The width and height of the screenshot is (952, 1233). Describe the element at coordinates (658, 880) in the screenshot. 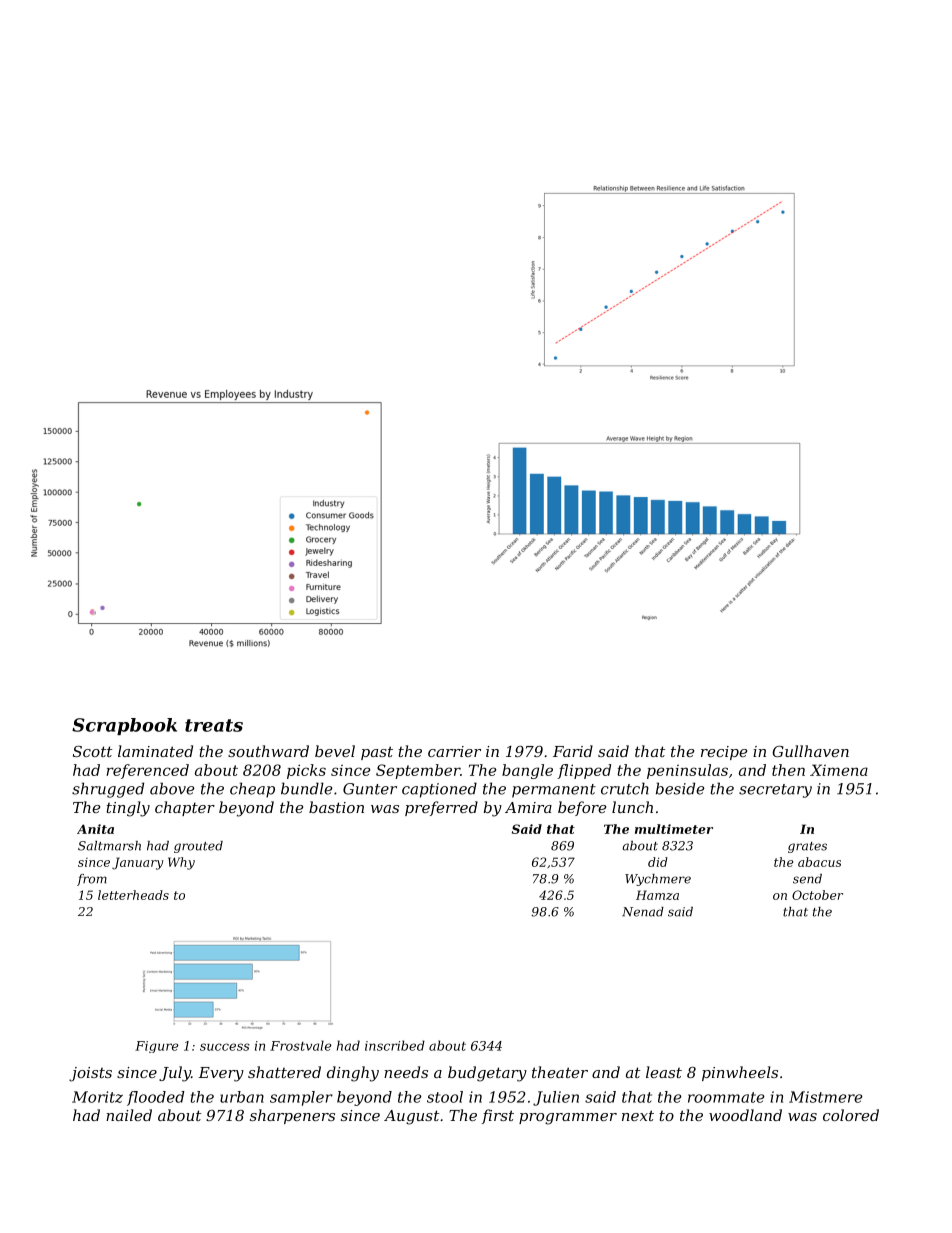

I see `Wychmere` at that location.
